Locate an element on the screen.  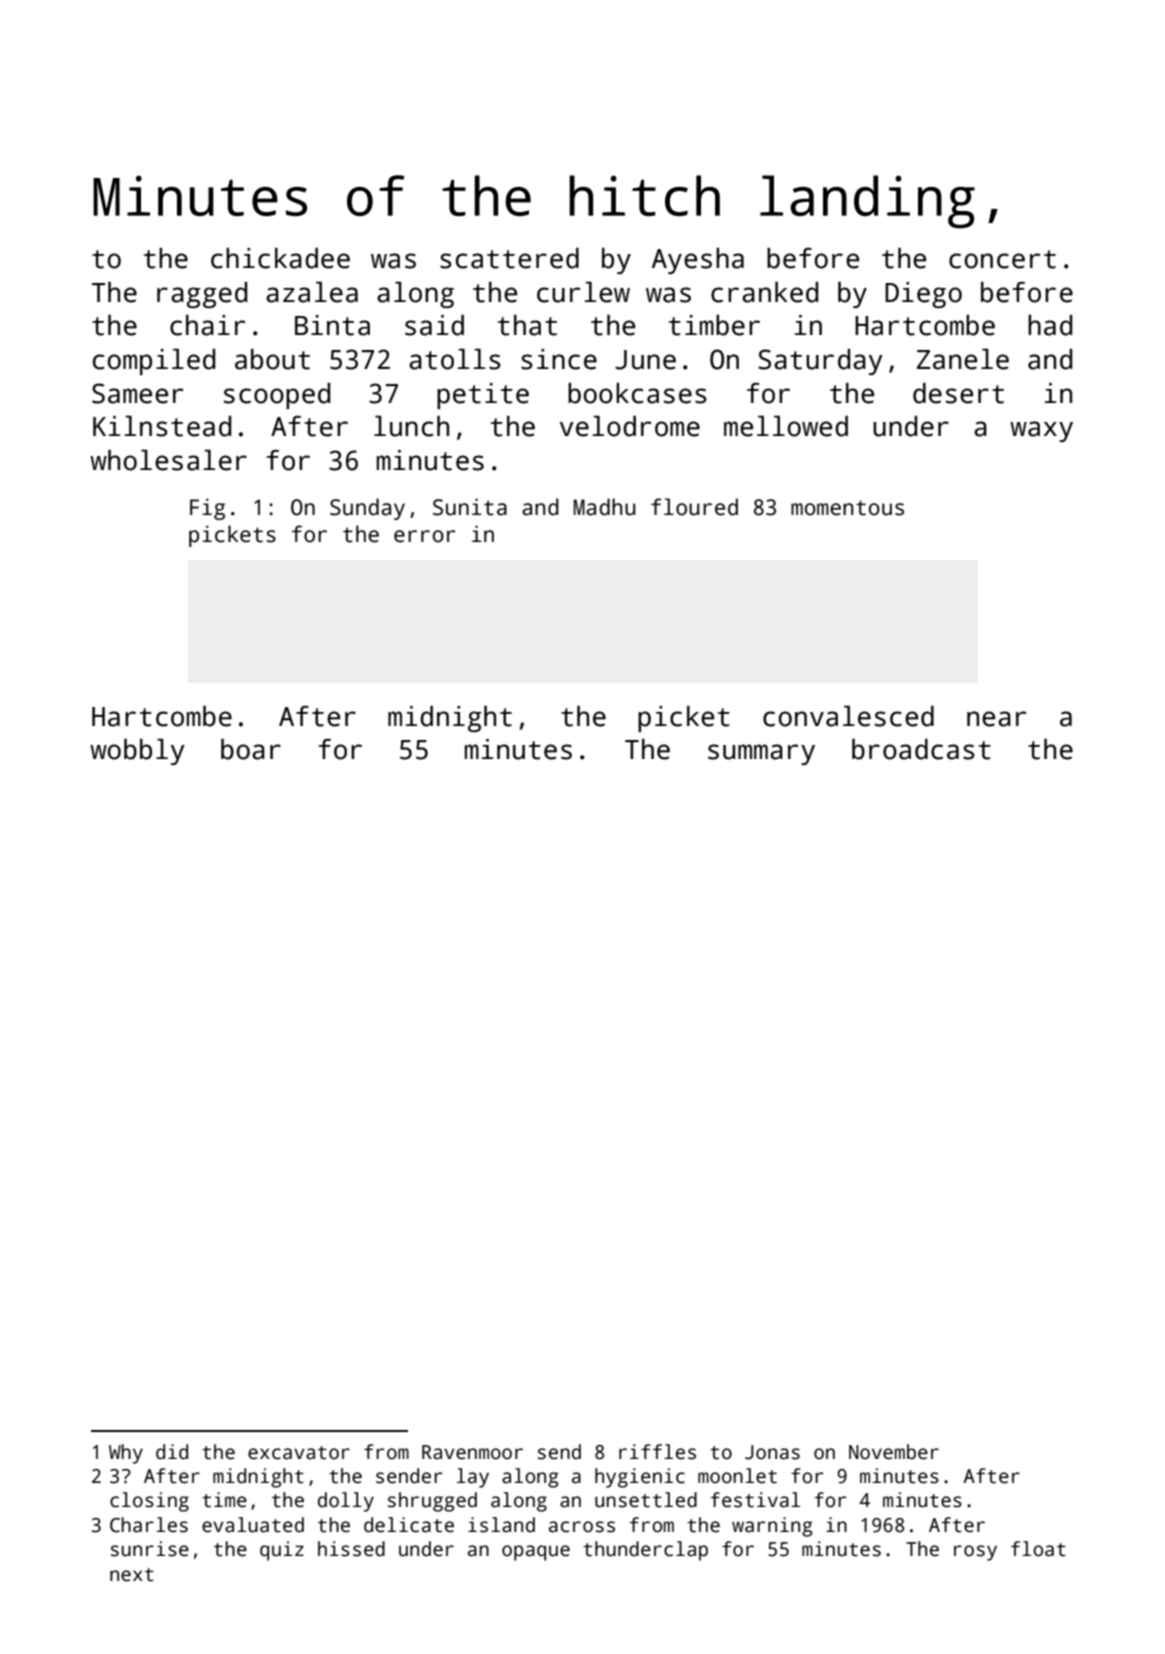
hissed is located at coordinates (351, 1549).
